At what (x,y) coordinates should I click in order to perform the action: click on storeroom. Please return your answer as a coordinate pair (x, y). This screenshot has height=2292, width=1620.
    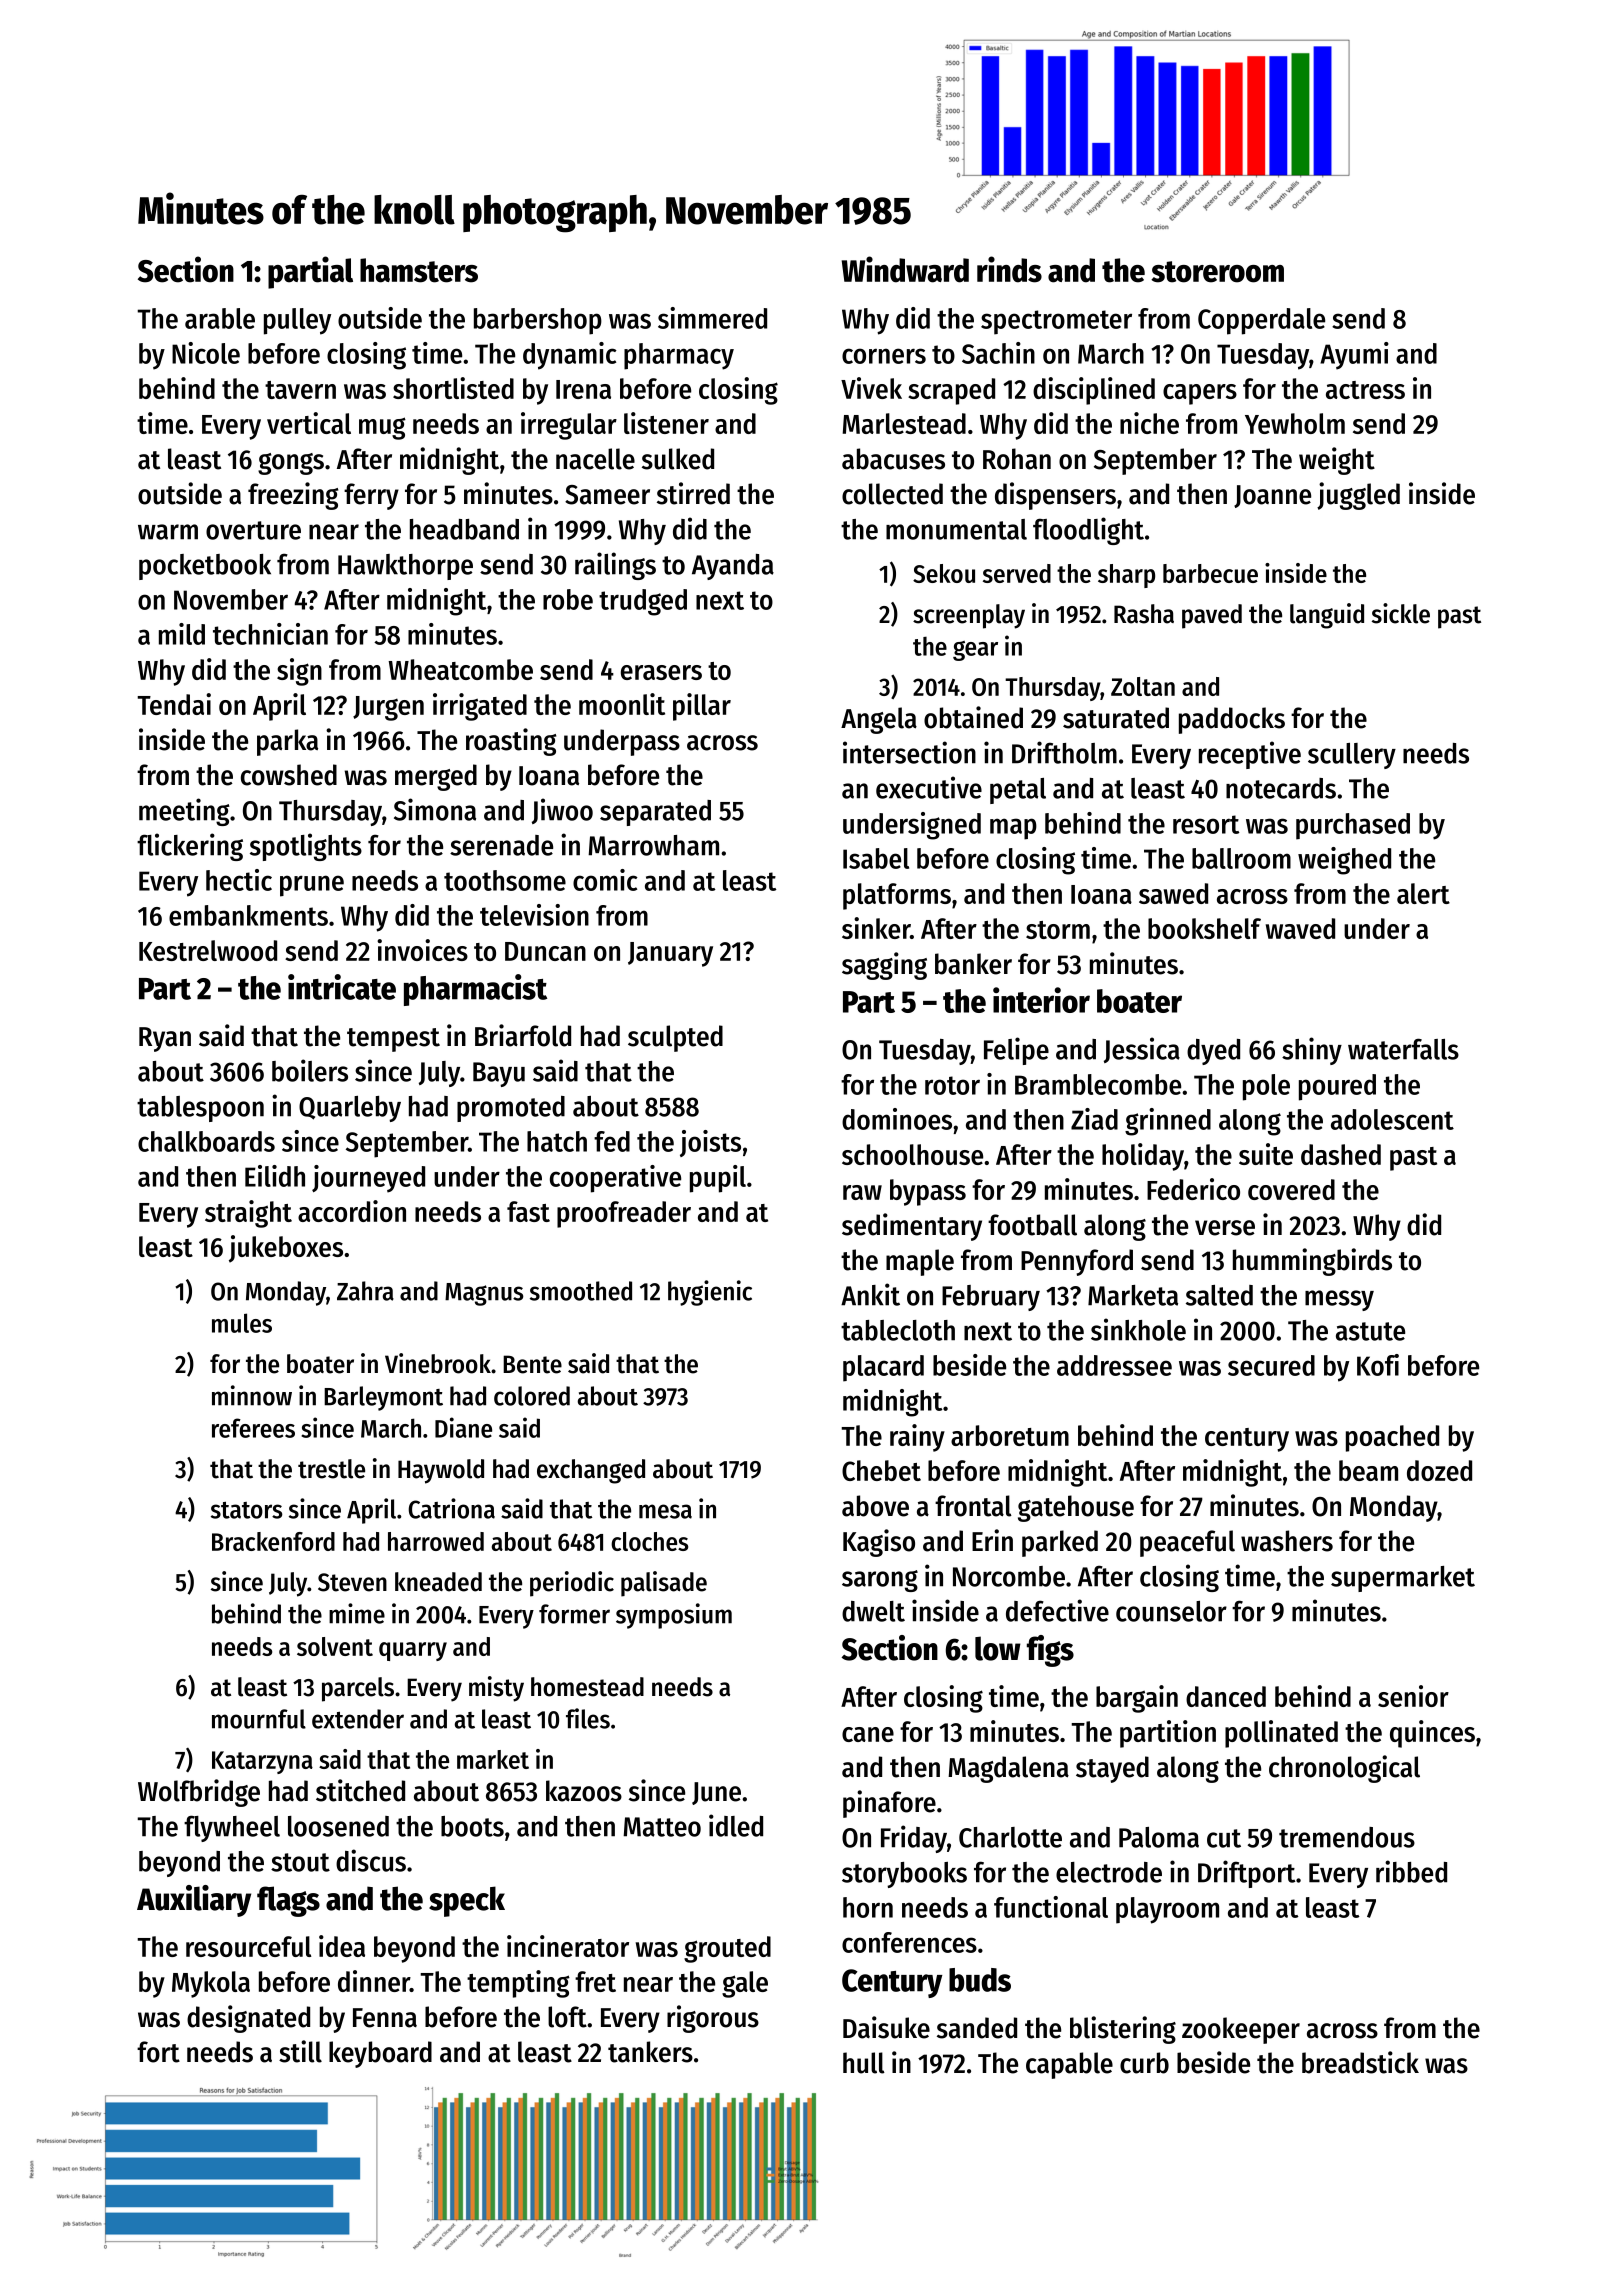
    Looking at the image, I should click on (1217, 272).
